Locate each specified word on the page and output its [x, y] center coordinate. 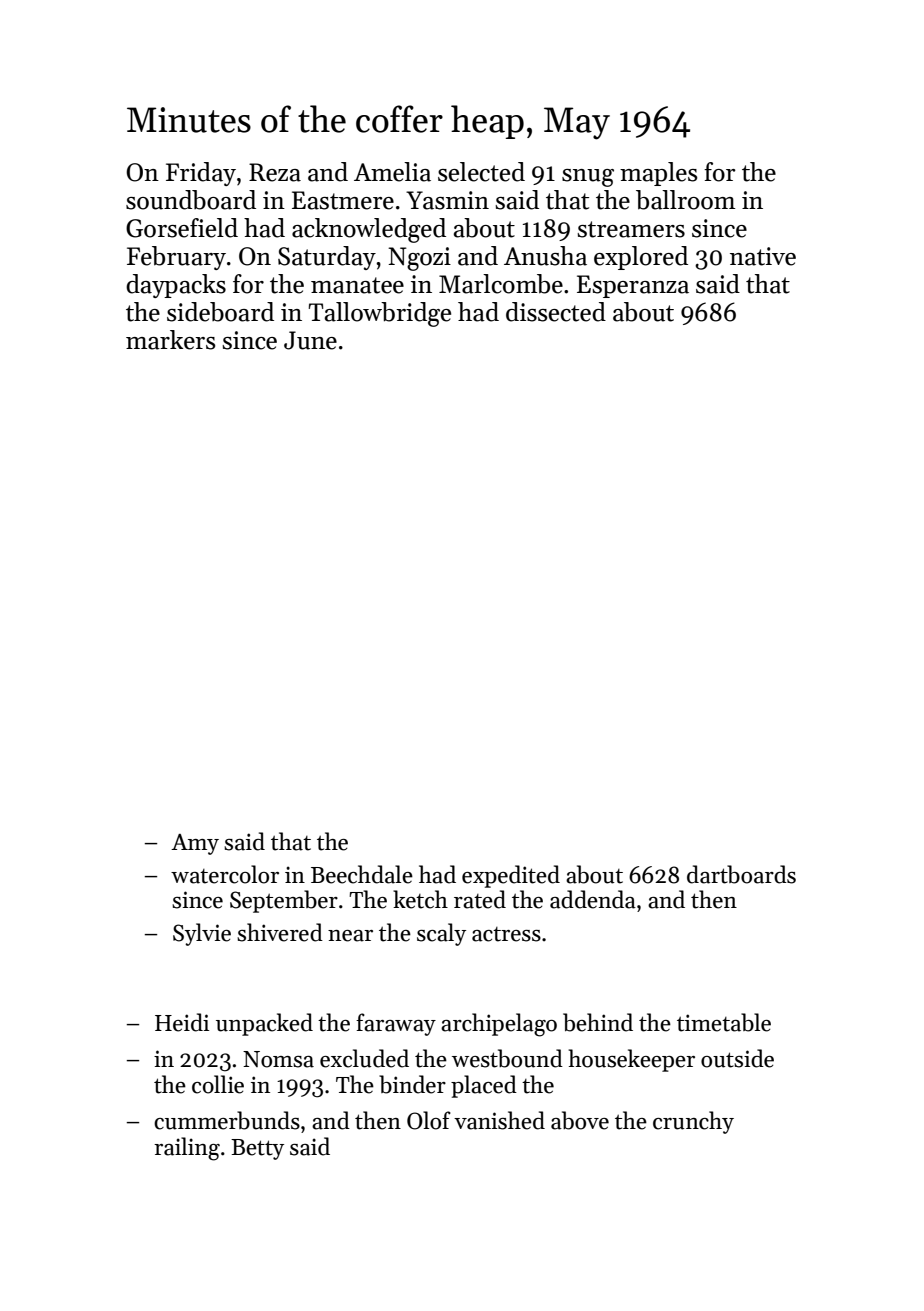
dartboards [741, 874]
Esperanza [633, 286]
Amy [195, 844]
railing [187, 1149]
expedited [511, 876]
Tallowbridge [380, 314]
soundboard [191, 200]
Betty [257, 1149]
